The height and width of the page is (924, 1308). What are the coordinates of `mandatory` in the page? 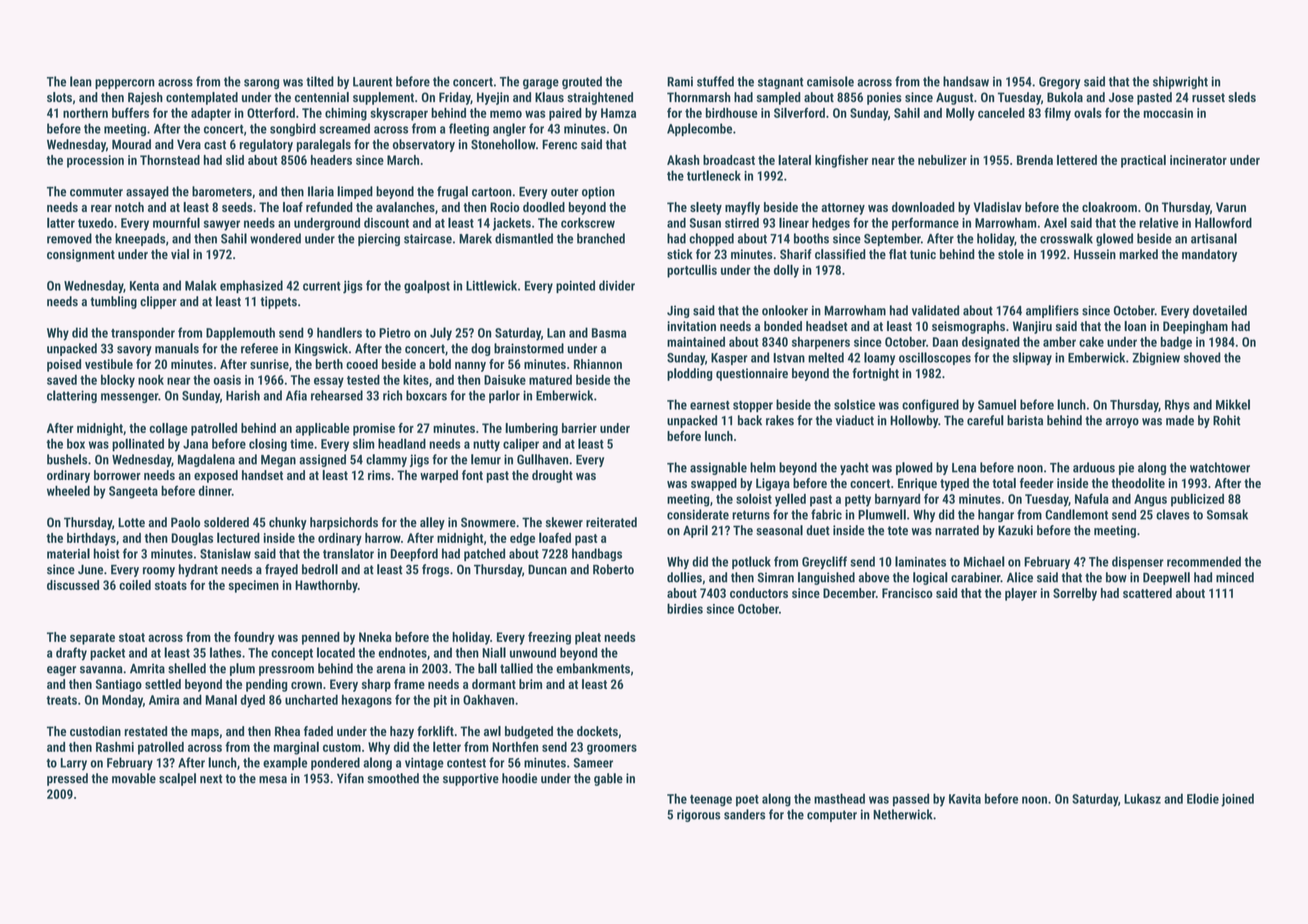 It's located at (1209, 255).
